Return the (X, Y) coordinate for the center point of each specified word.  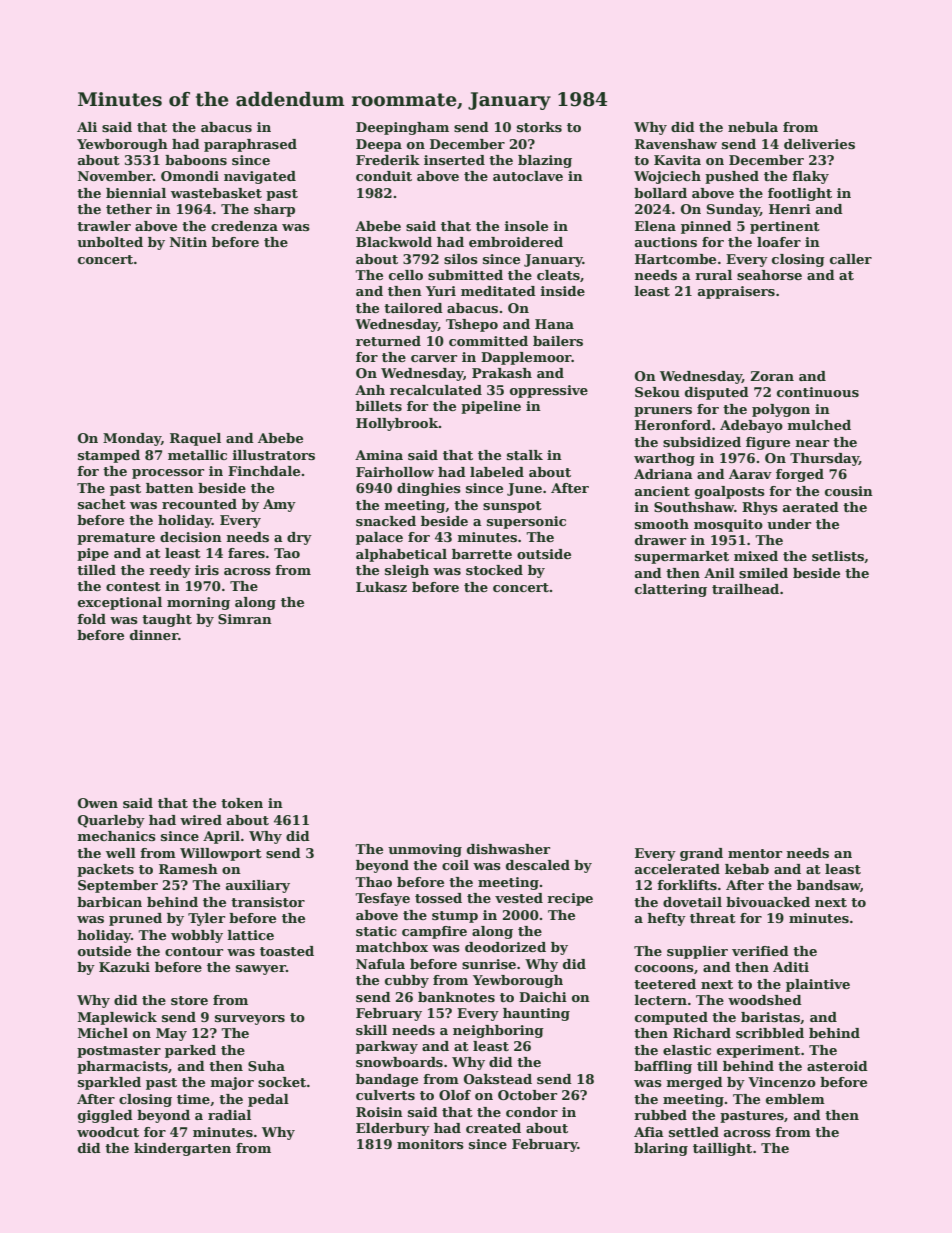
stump (455, 917)
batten (170, 488)
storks (539, 127)
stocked (494, 570)
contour (194, 951)
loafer (779, 242)
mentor (755, 853)
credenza (244, 226)
